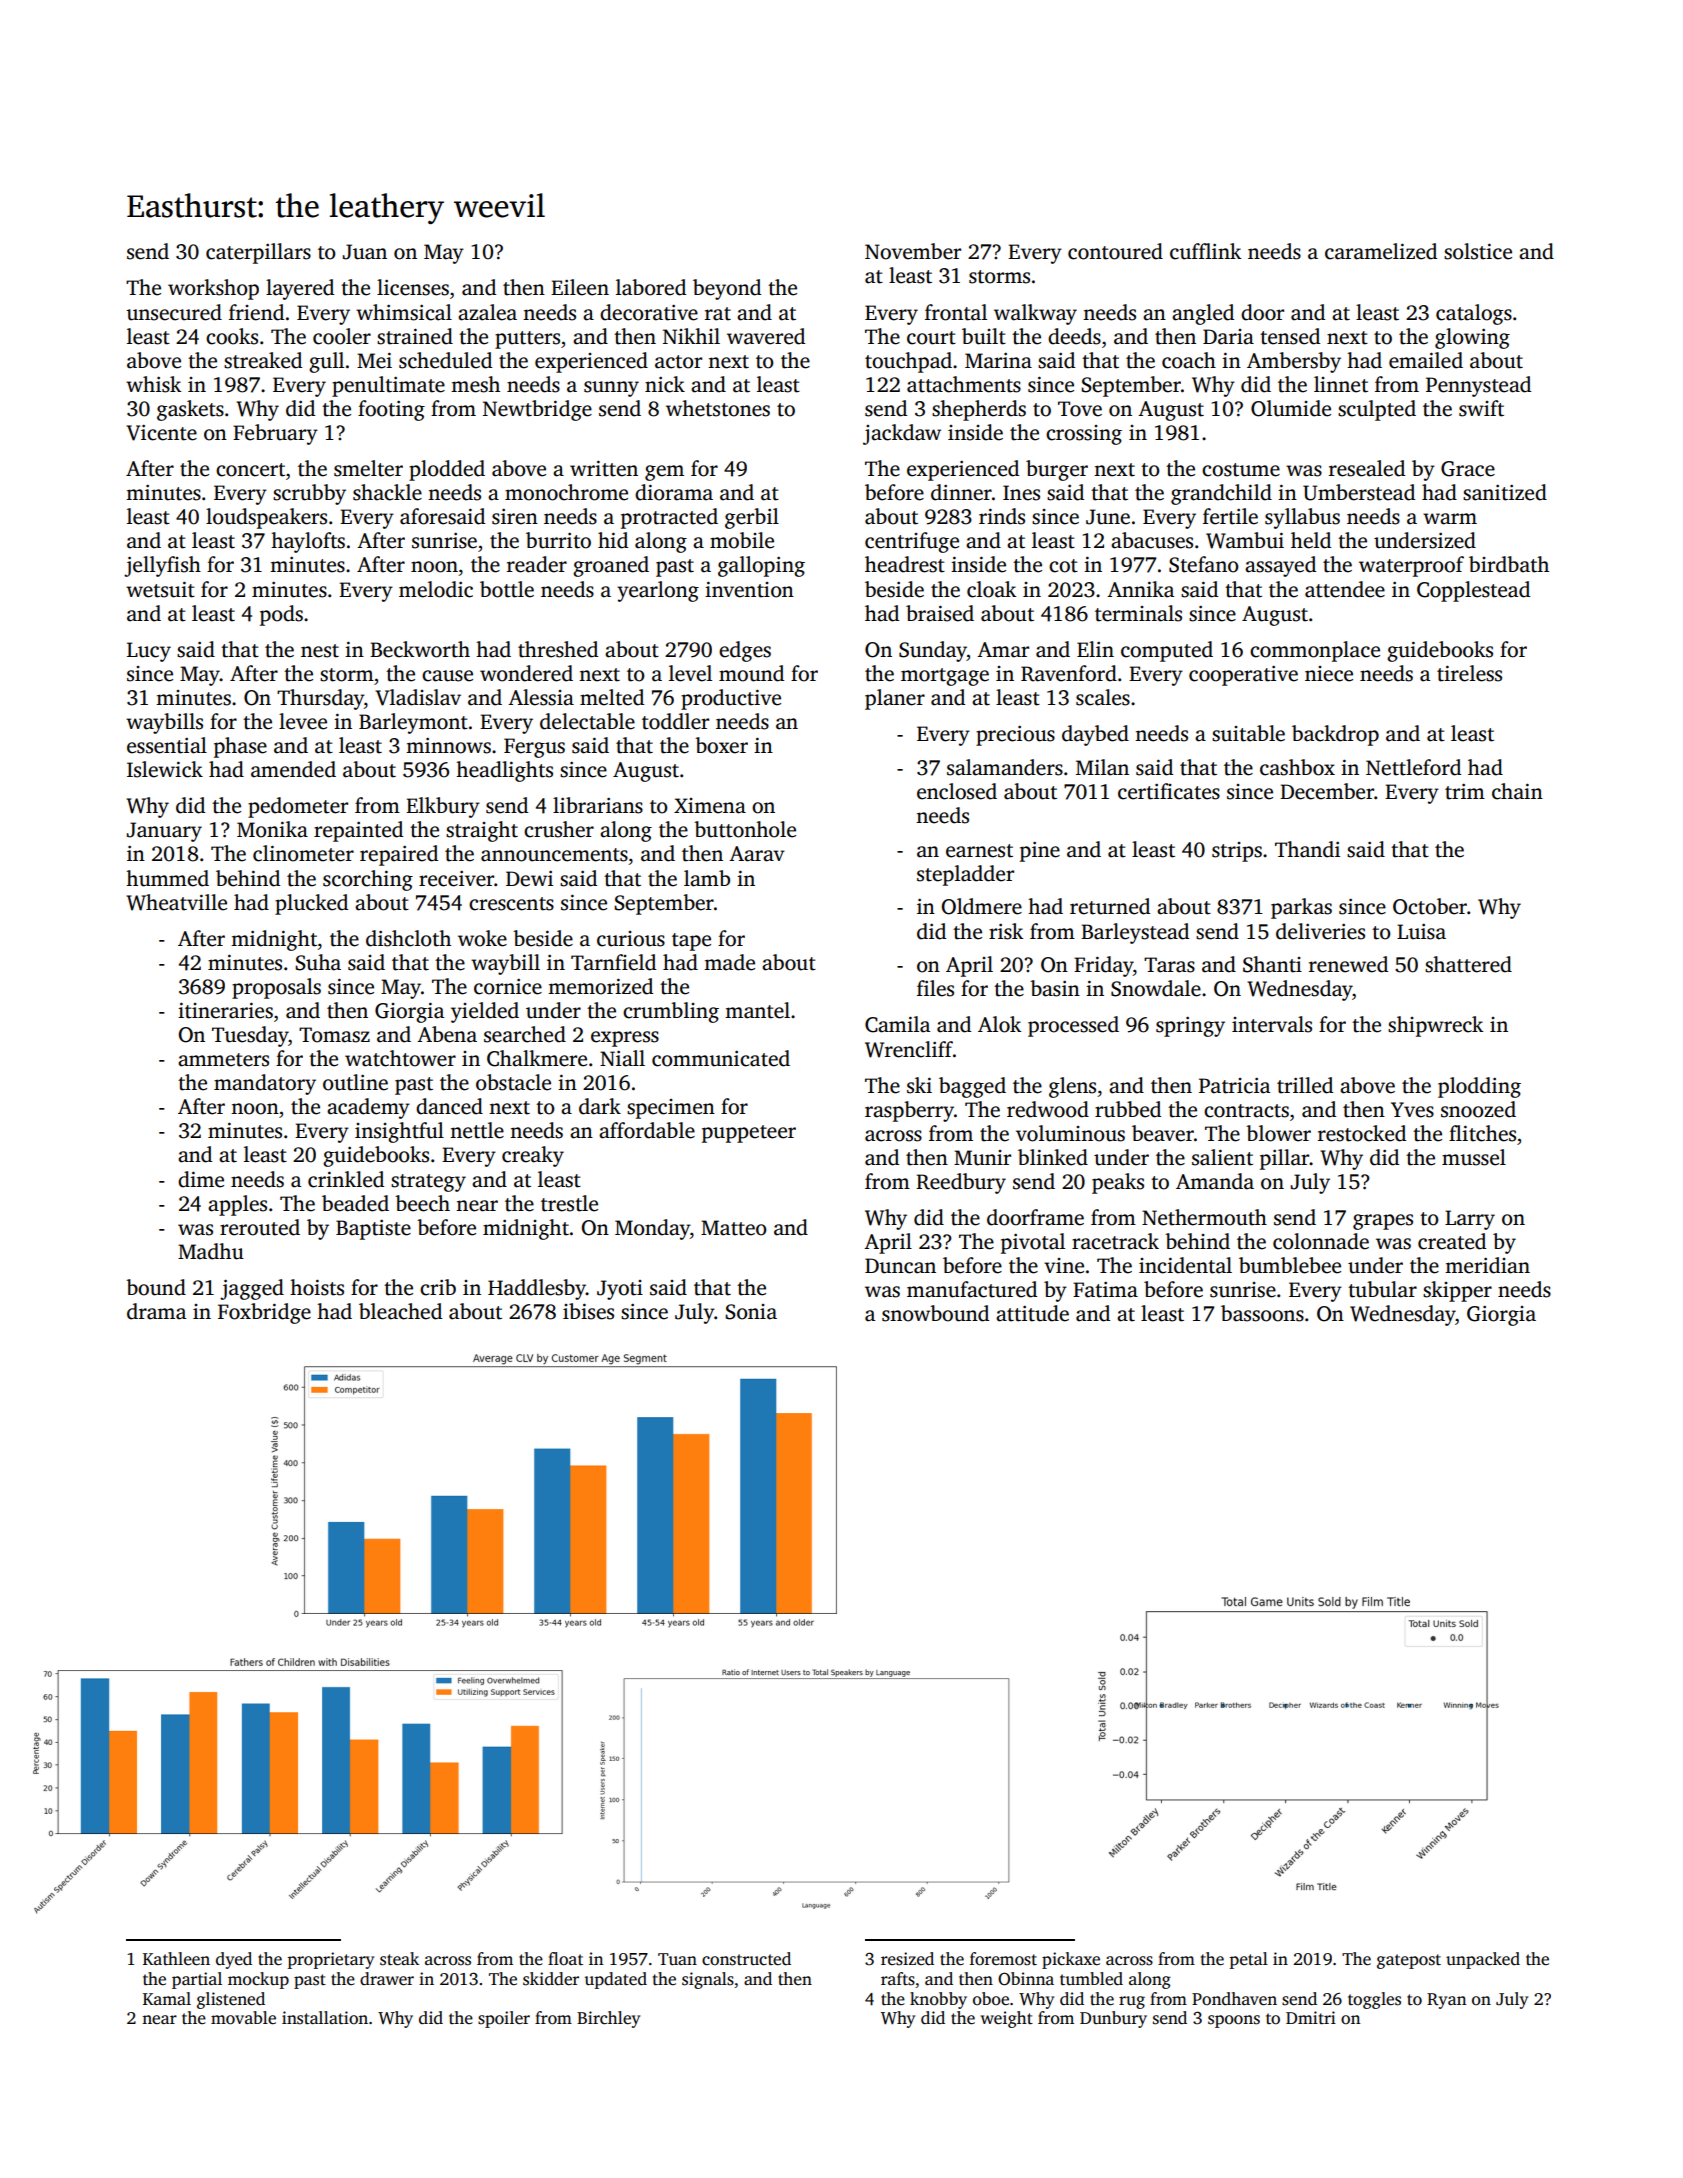 The height and width of the page is (2178, 1683). Describe the element at coordinates (1421, 932) in the page. I see `Luisa` at that location.
